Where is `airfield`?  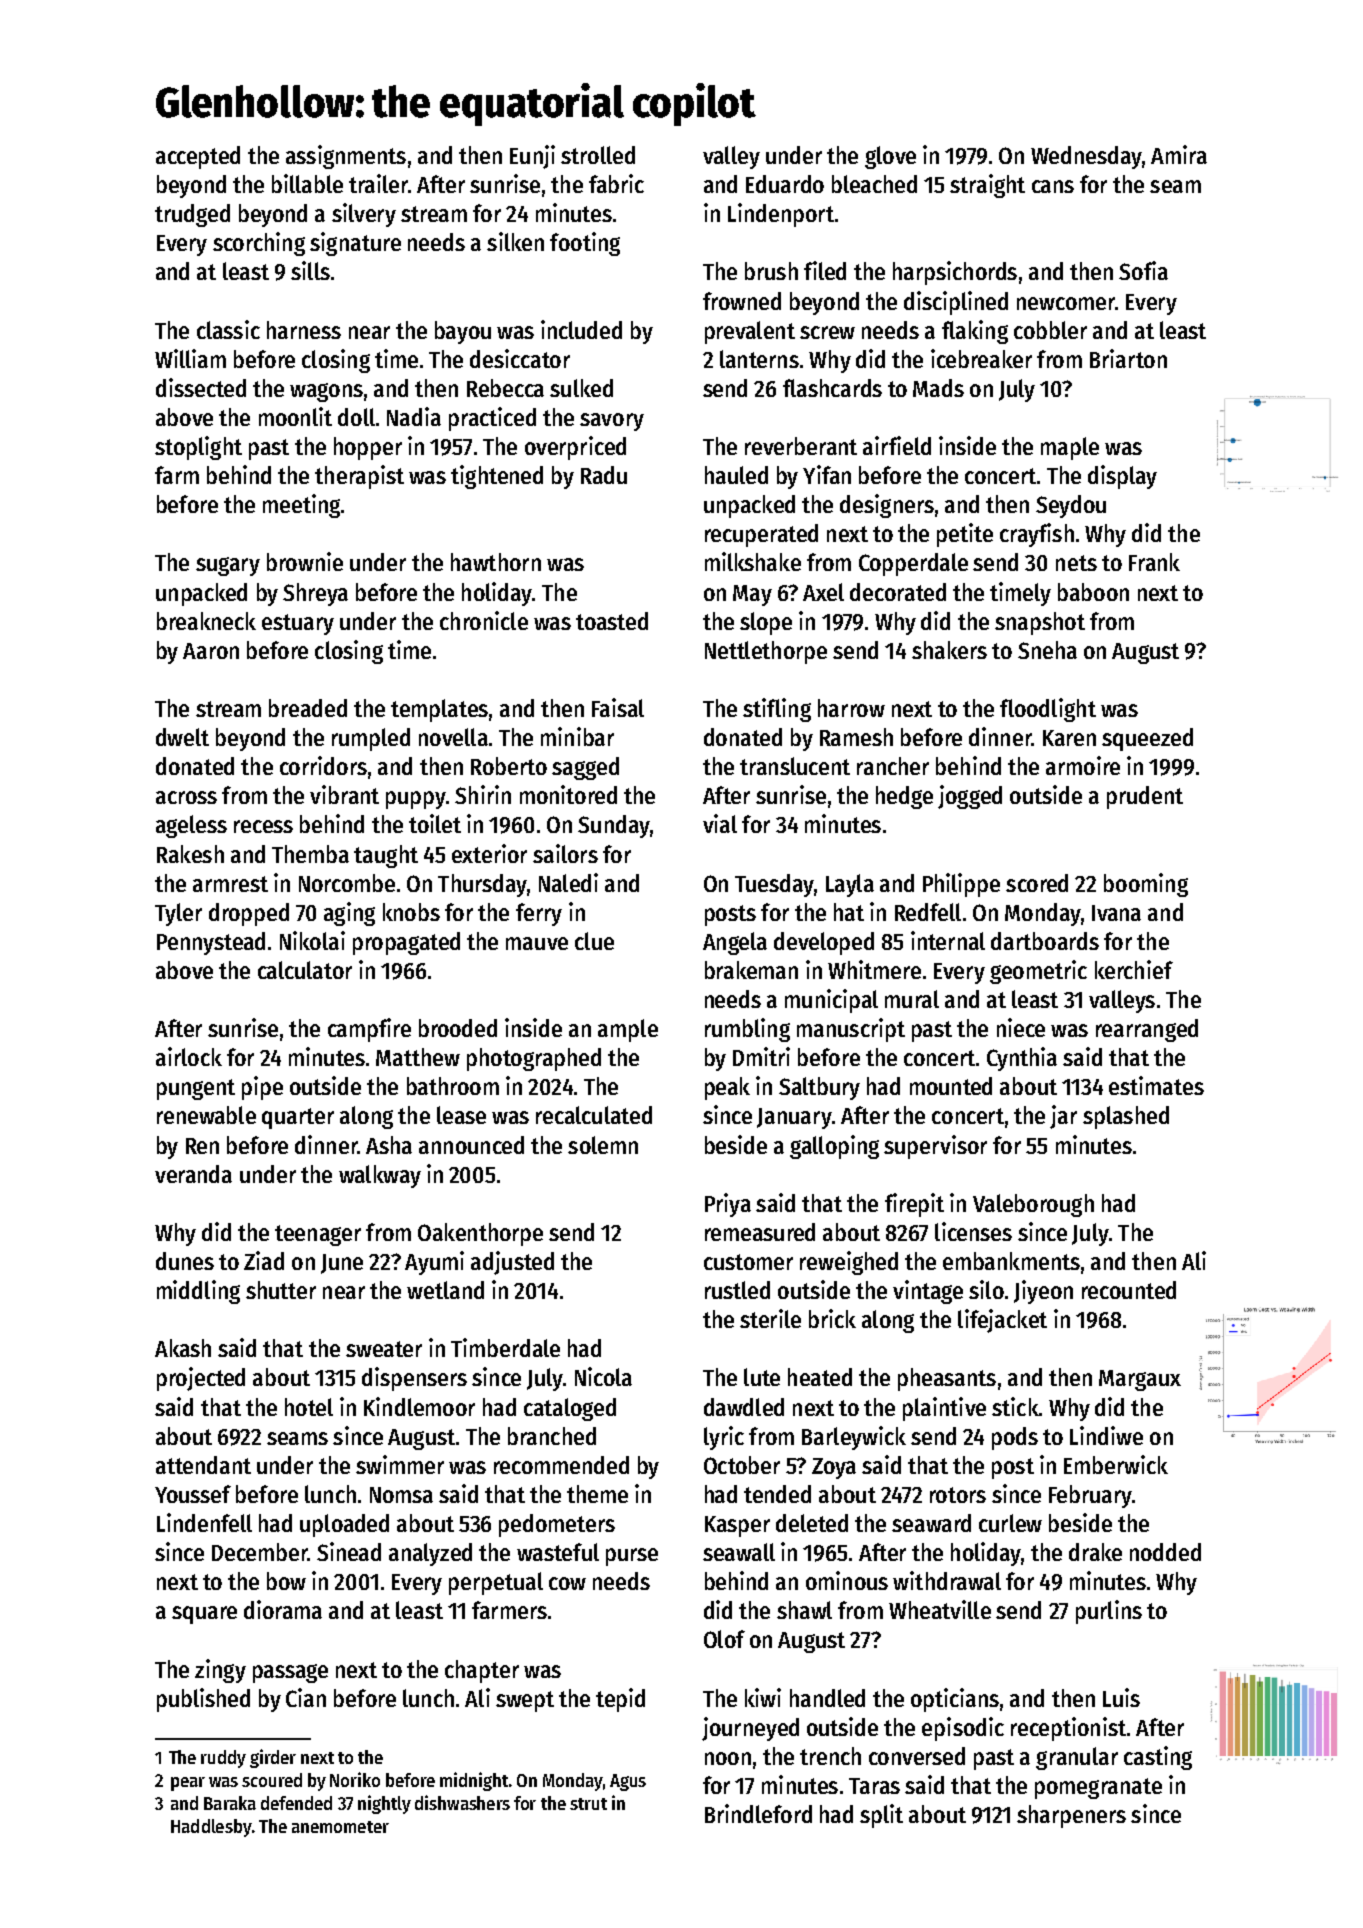
airfield is located at coordinates (897, 445).
